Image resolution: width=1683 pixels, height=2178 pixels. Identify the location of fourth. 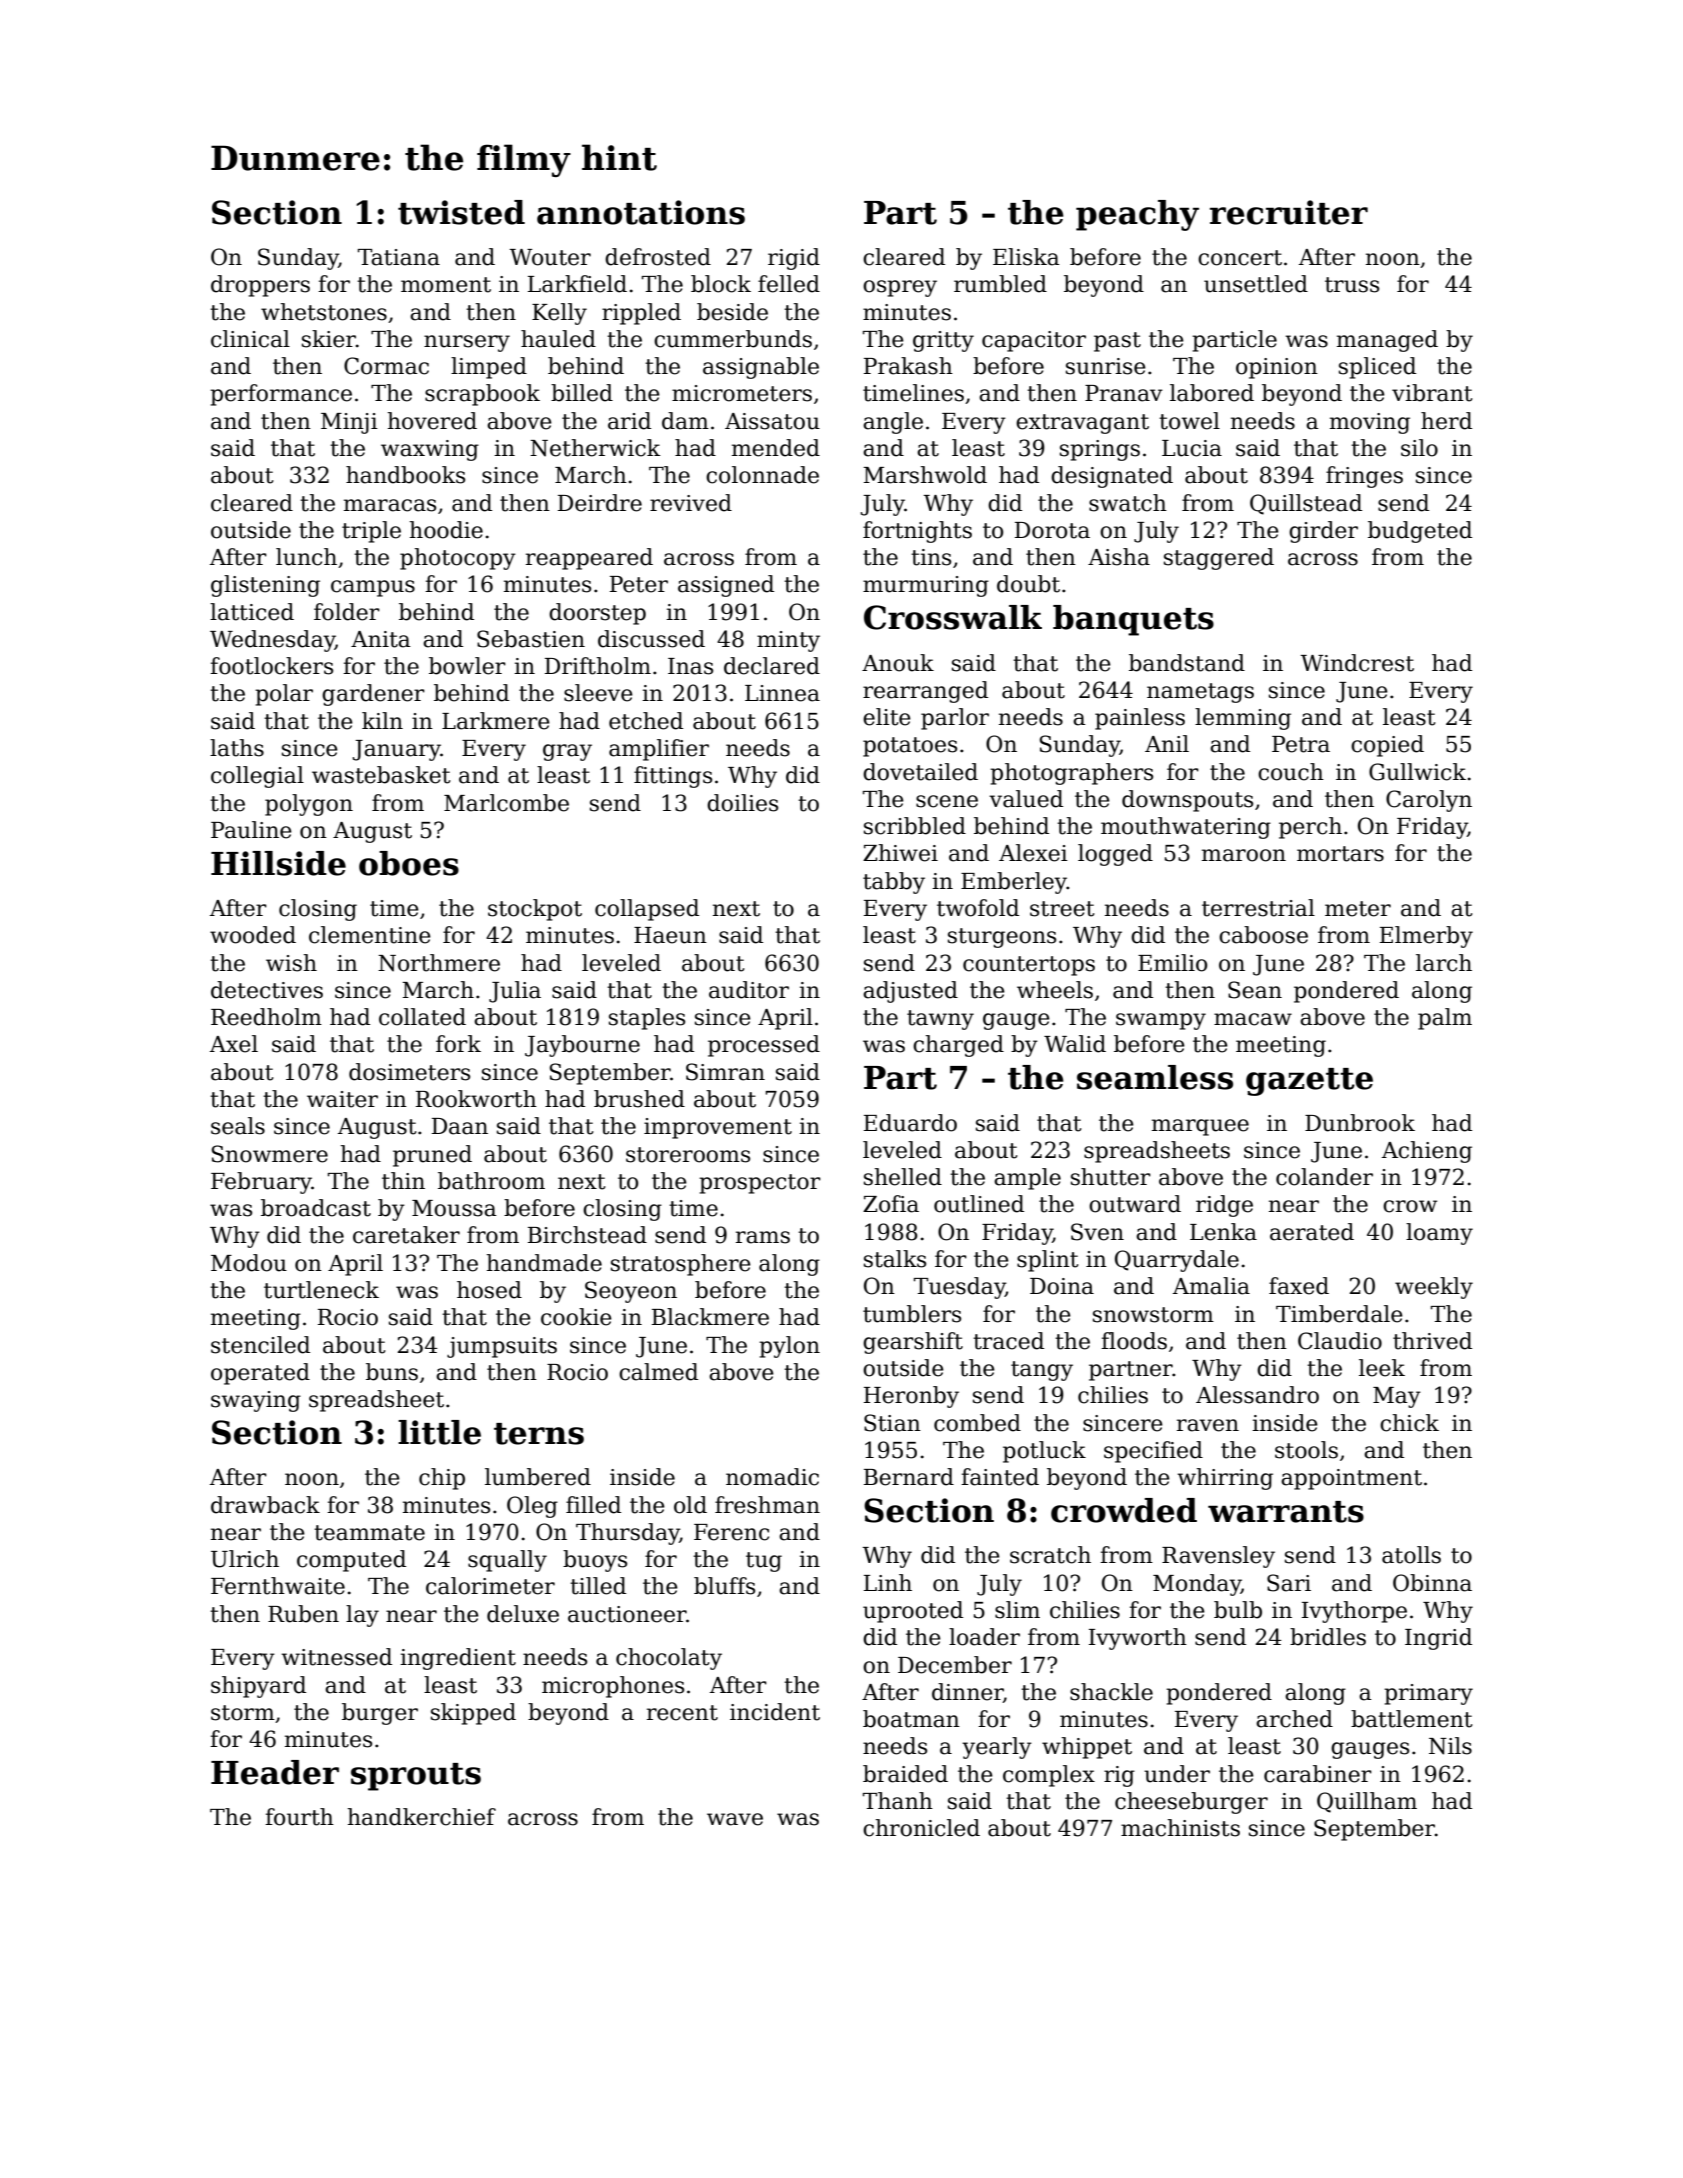
(299, 1817).
